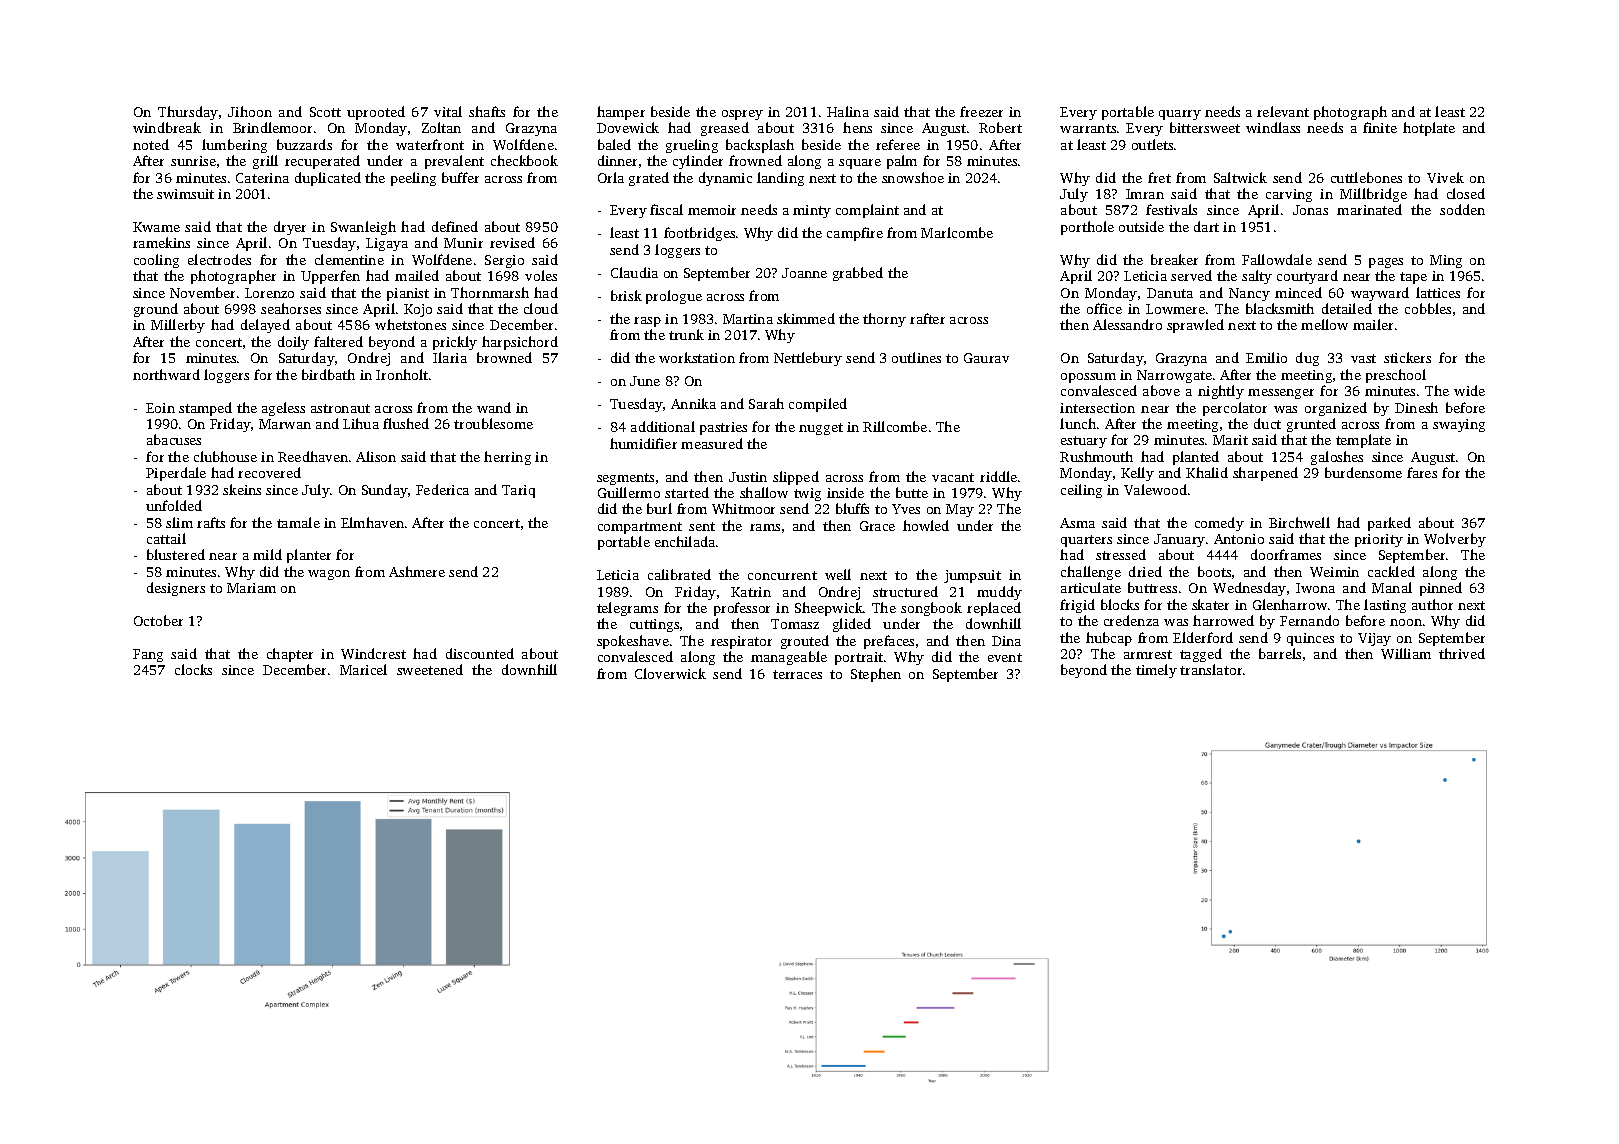 The width and height of the document is (1619, 1144). What do you see at coordinates (329, 575) in the document?
I see `wagon` at bounding box center [329, 575].
